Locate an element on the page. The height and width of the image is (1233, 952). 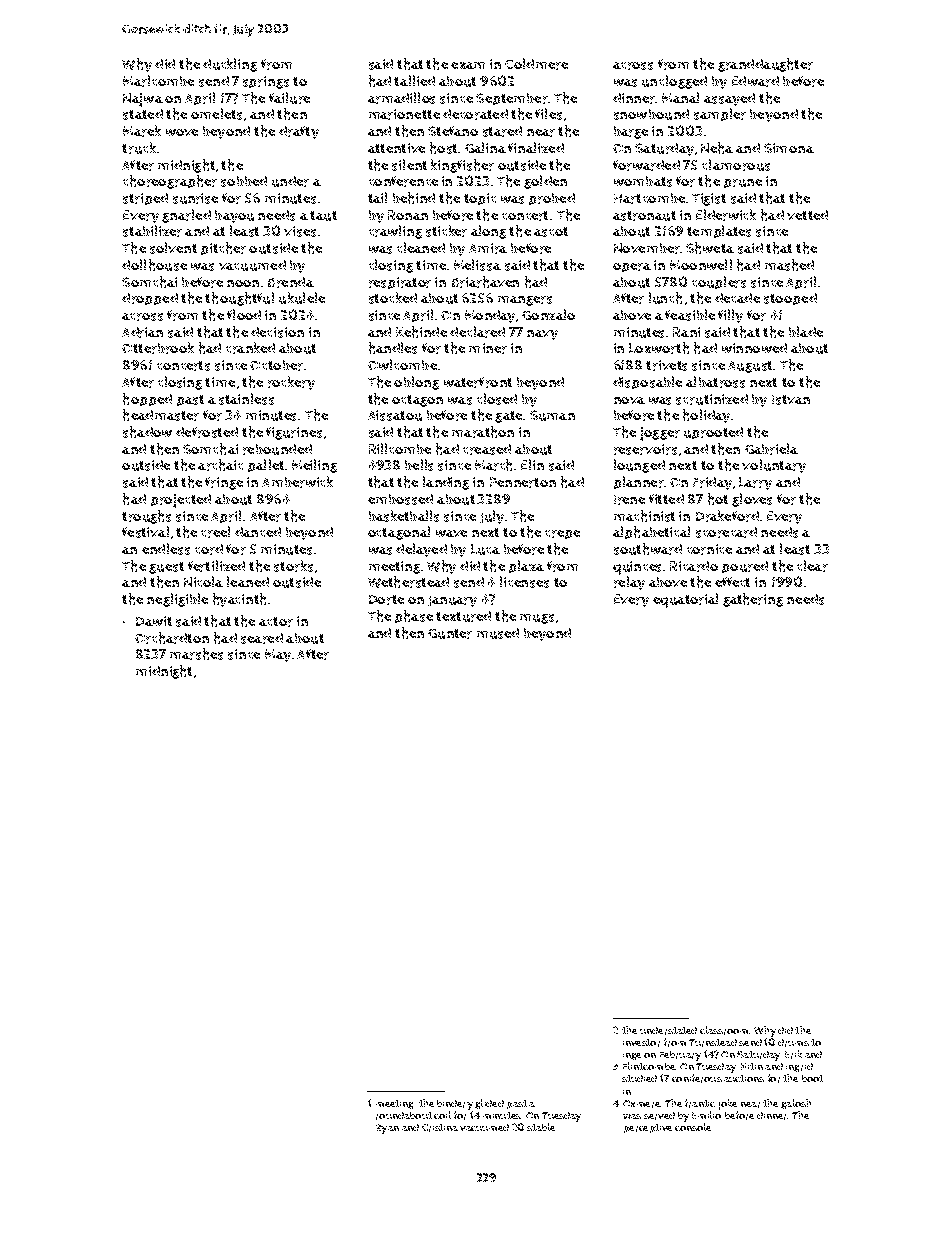
stainless is located at coordinates (246, 399).
